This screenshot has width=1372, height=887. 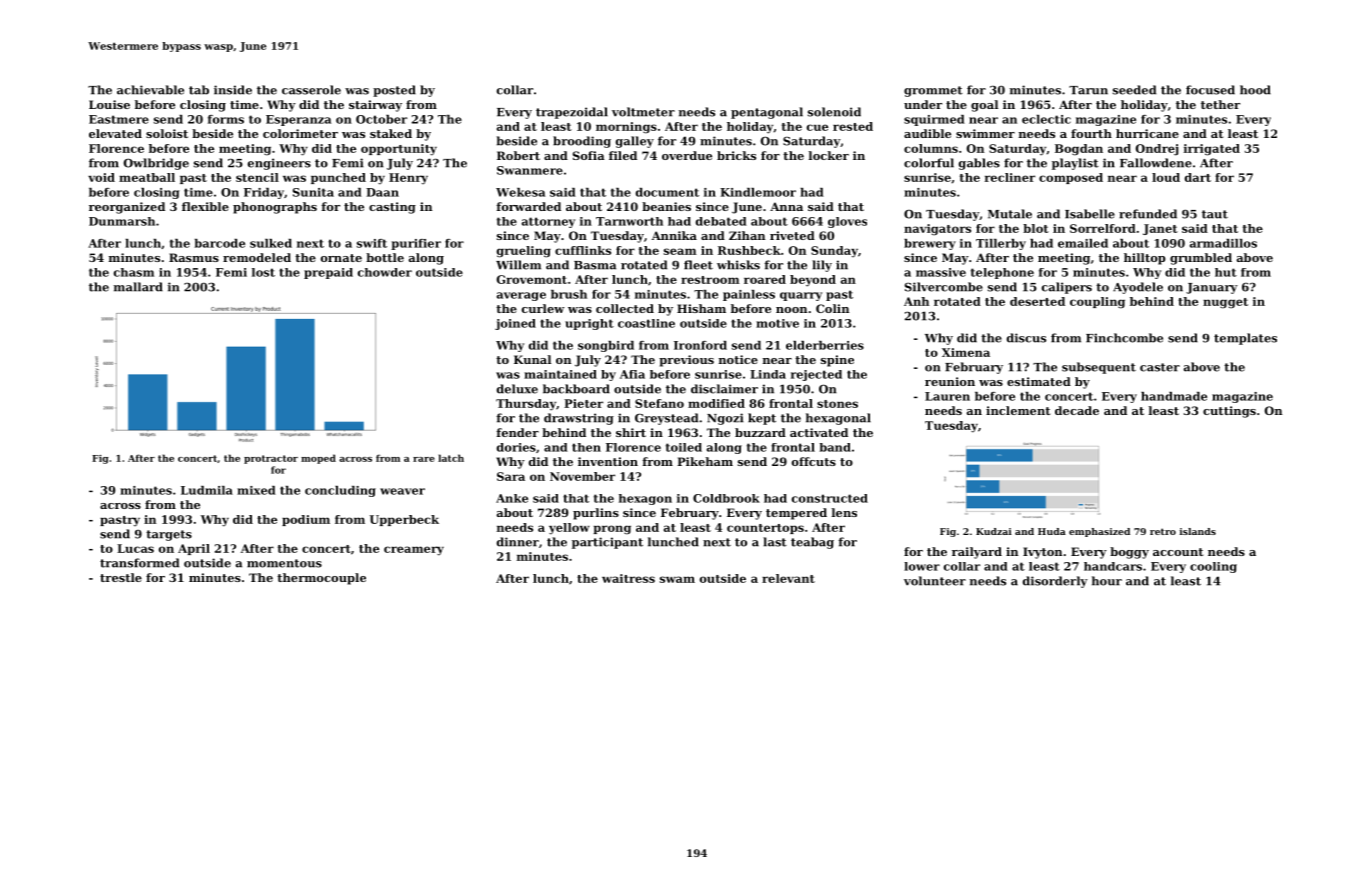 I want to click on tether, so click(x=1220, y=104).
